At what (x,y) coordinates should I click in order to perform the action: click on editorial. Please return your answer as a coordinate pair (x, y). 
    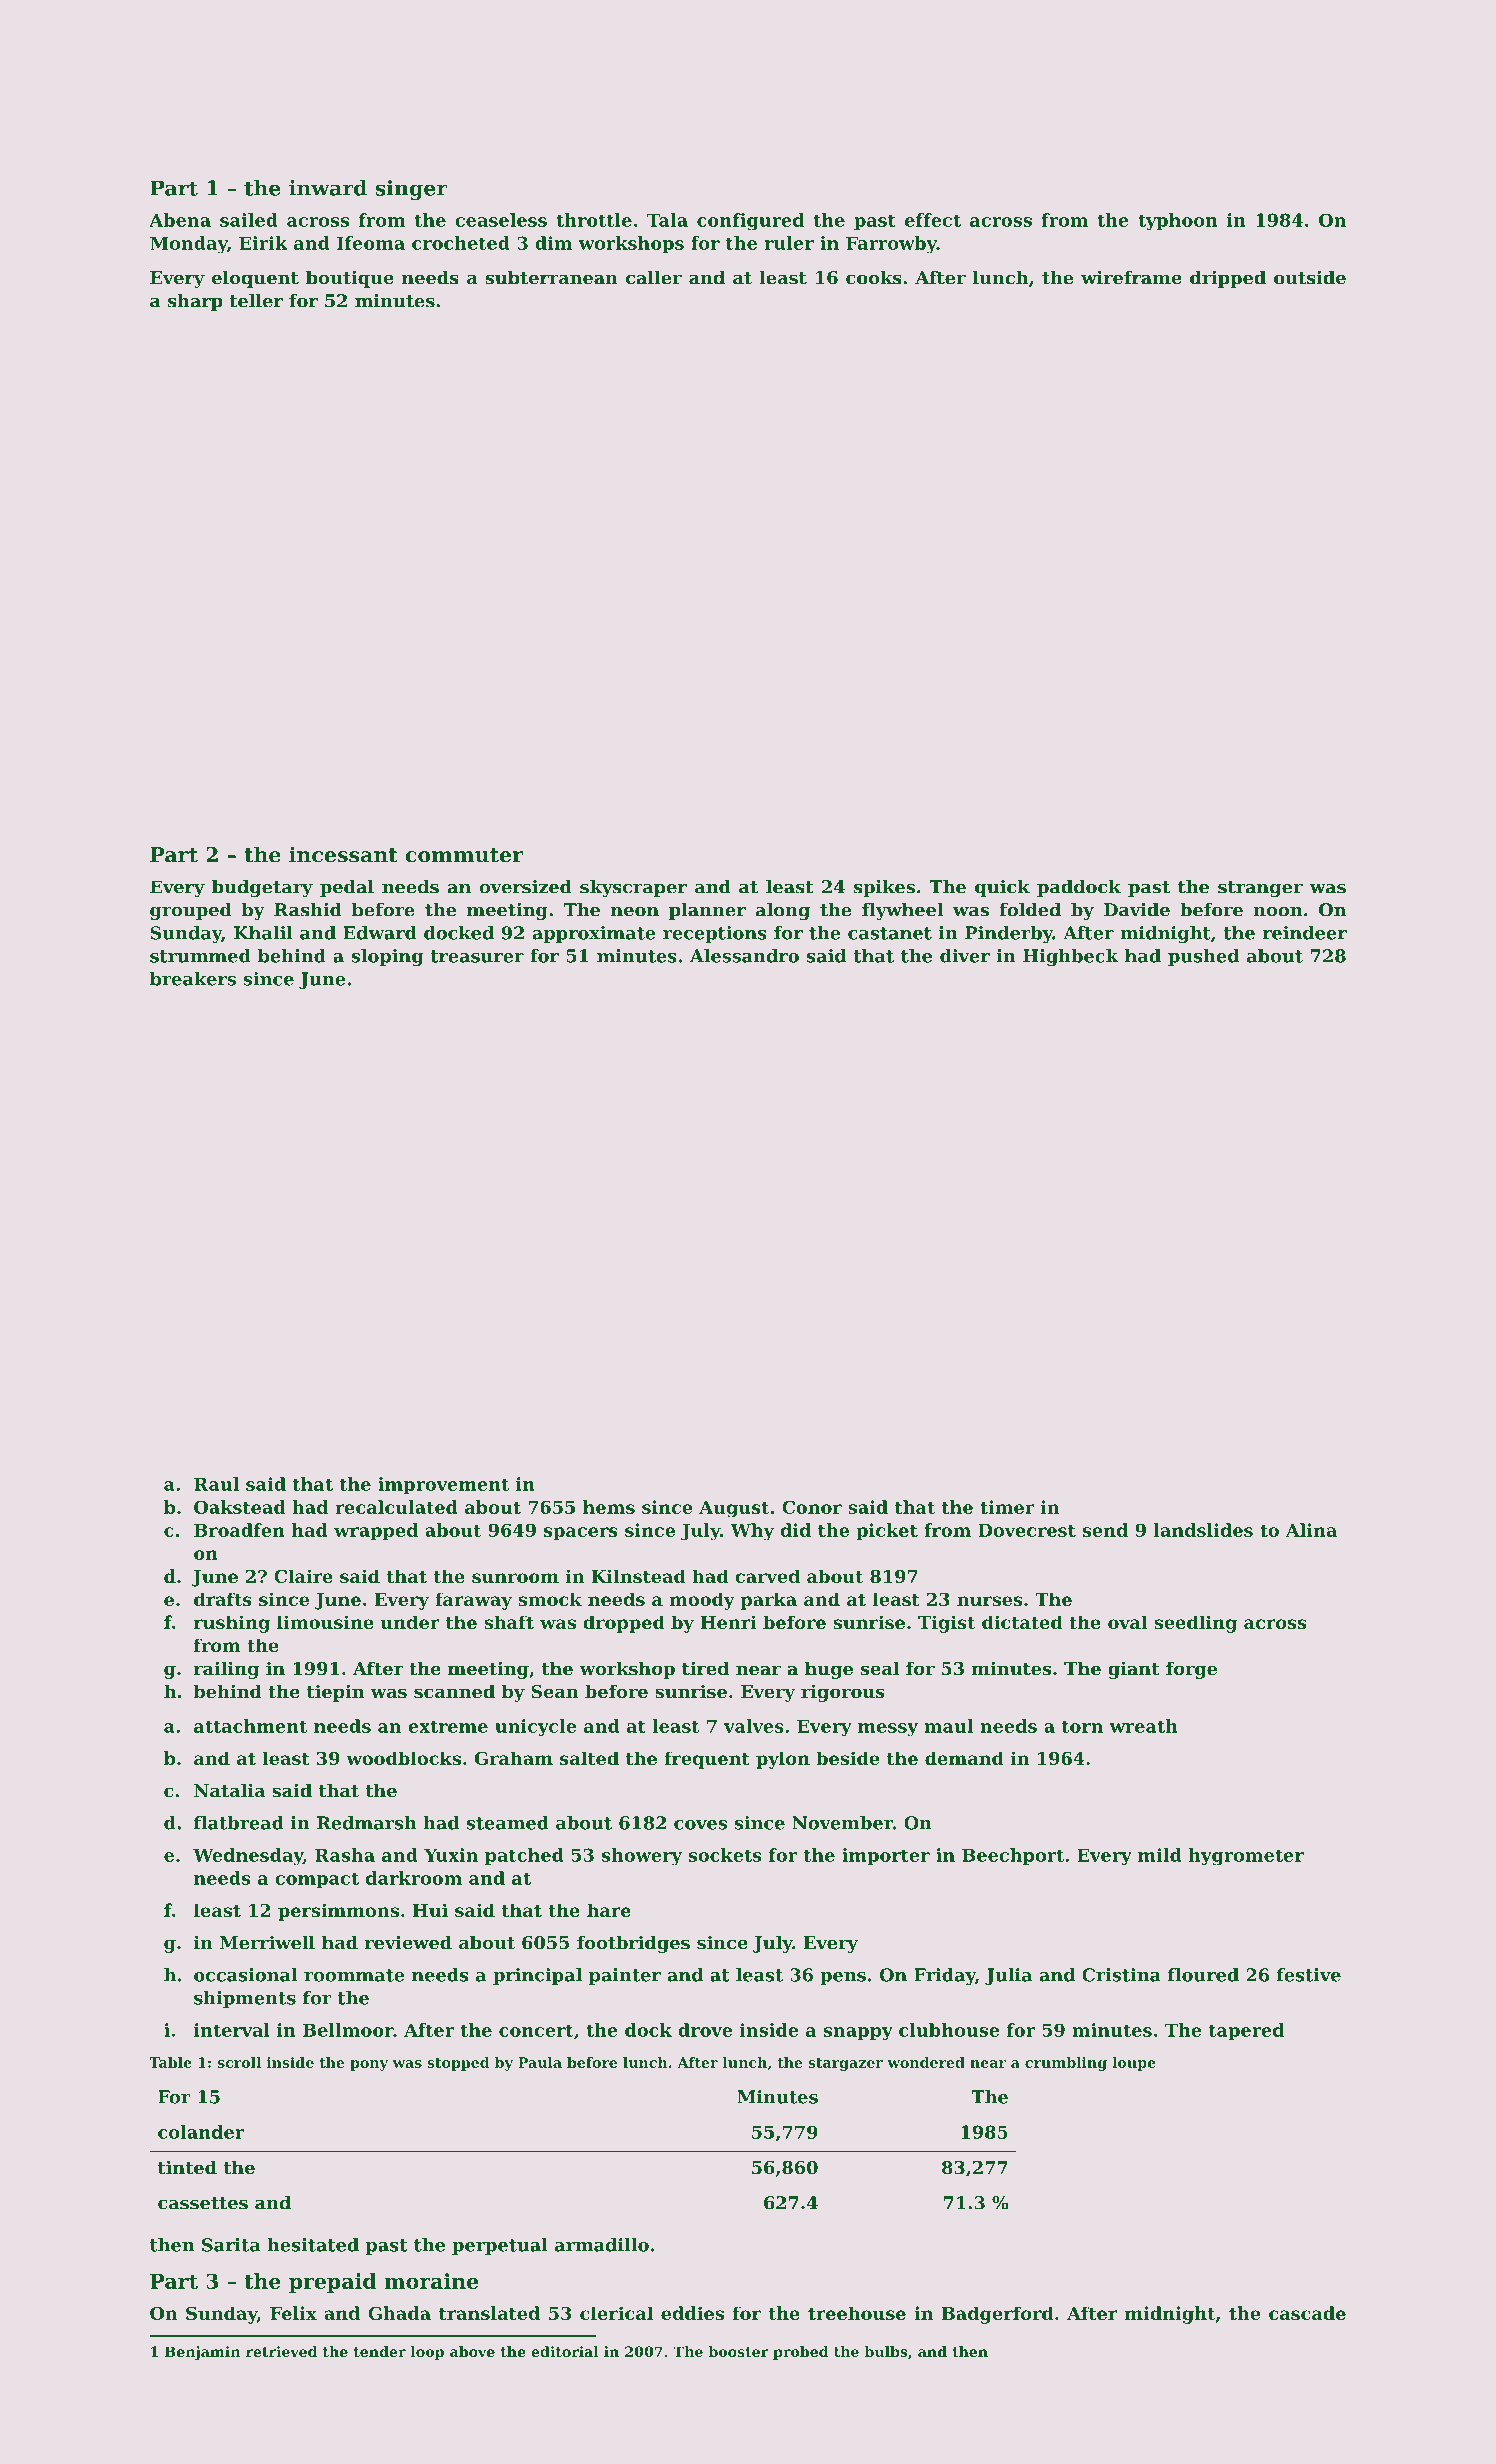
    Looking at the image, I should click on (565, 2351).
